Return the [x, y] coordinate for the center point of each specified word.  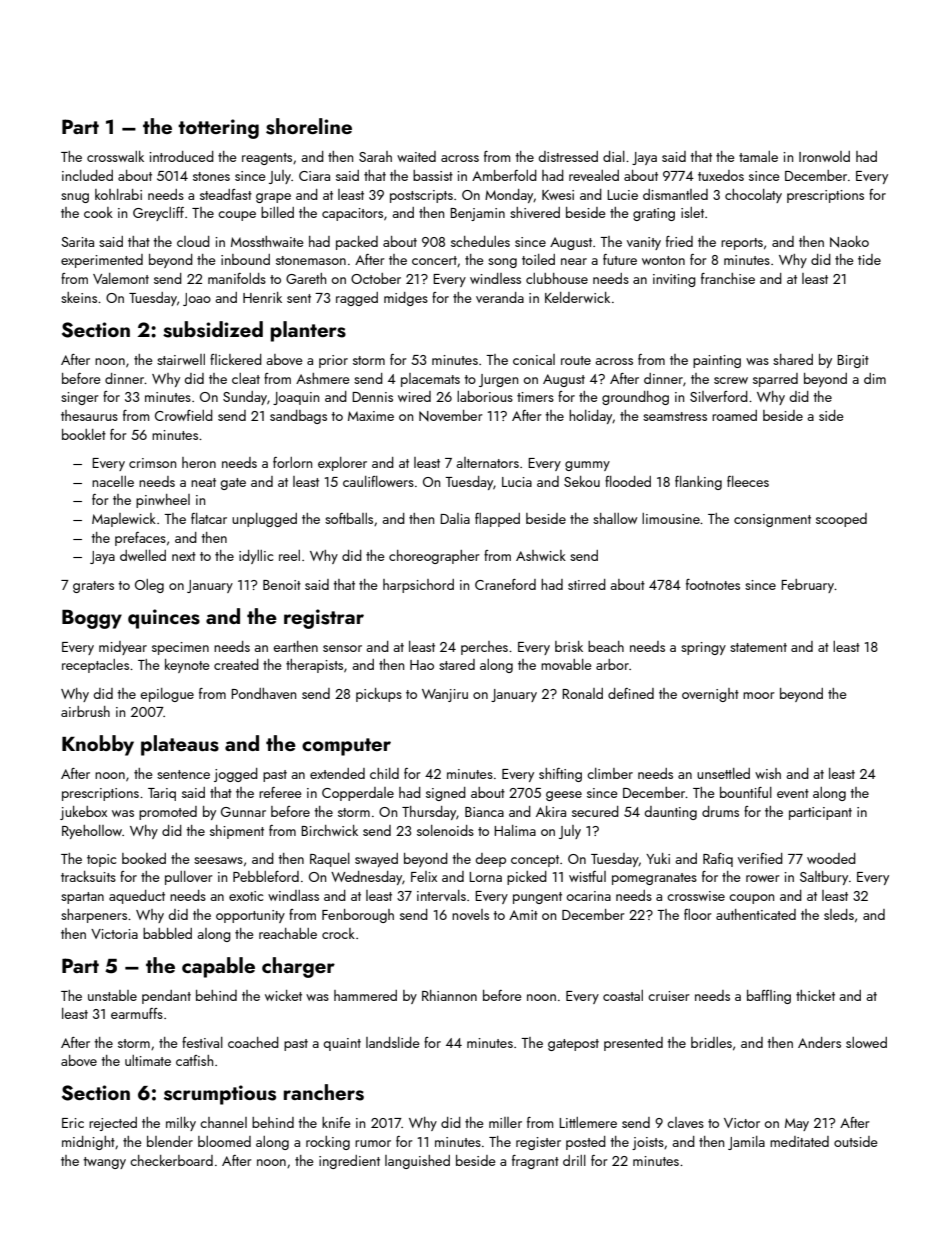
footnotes [713, 584]
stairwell [181, 359]
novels [470, 914]
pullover [189, 878]
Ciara [314, 176]
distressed [568, 156]
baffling [769, 997]
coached [253, 1042]
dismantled [675, 194]
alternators [488, 462]
